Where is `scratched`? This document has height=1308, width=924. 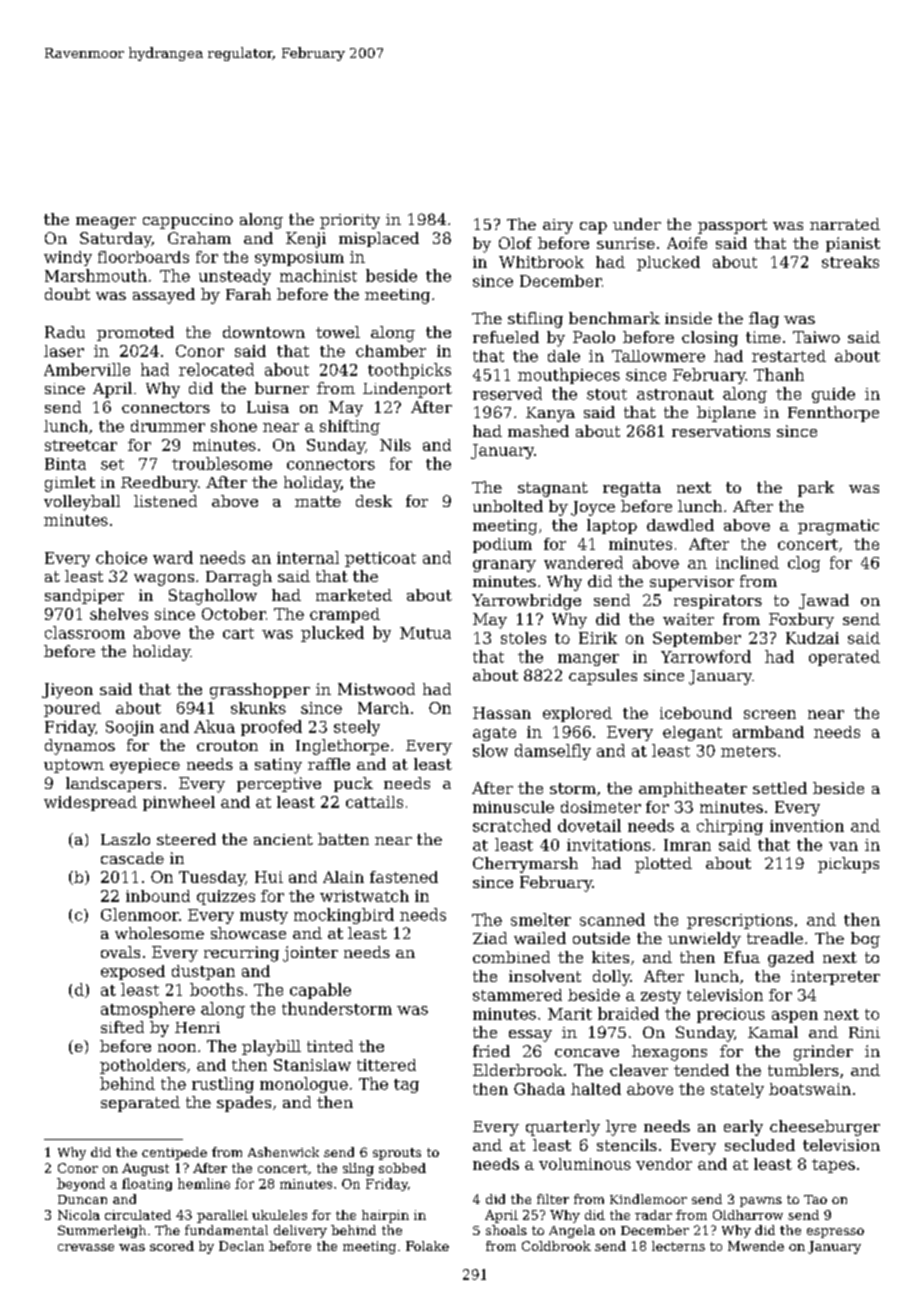 scratched is located at coordinates (512, 825).
